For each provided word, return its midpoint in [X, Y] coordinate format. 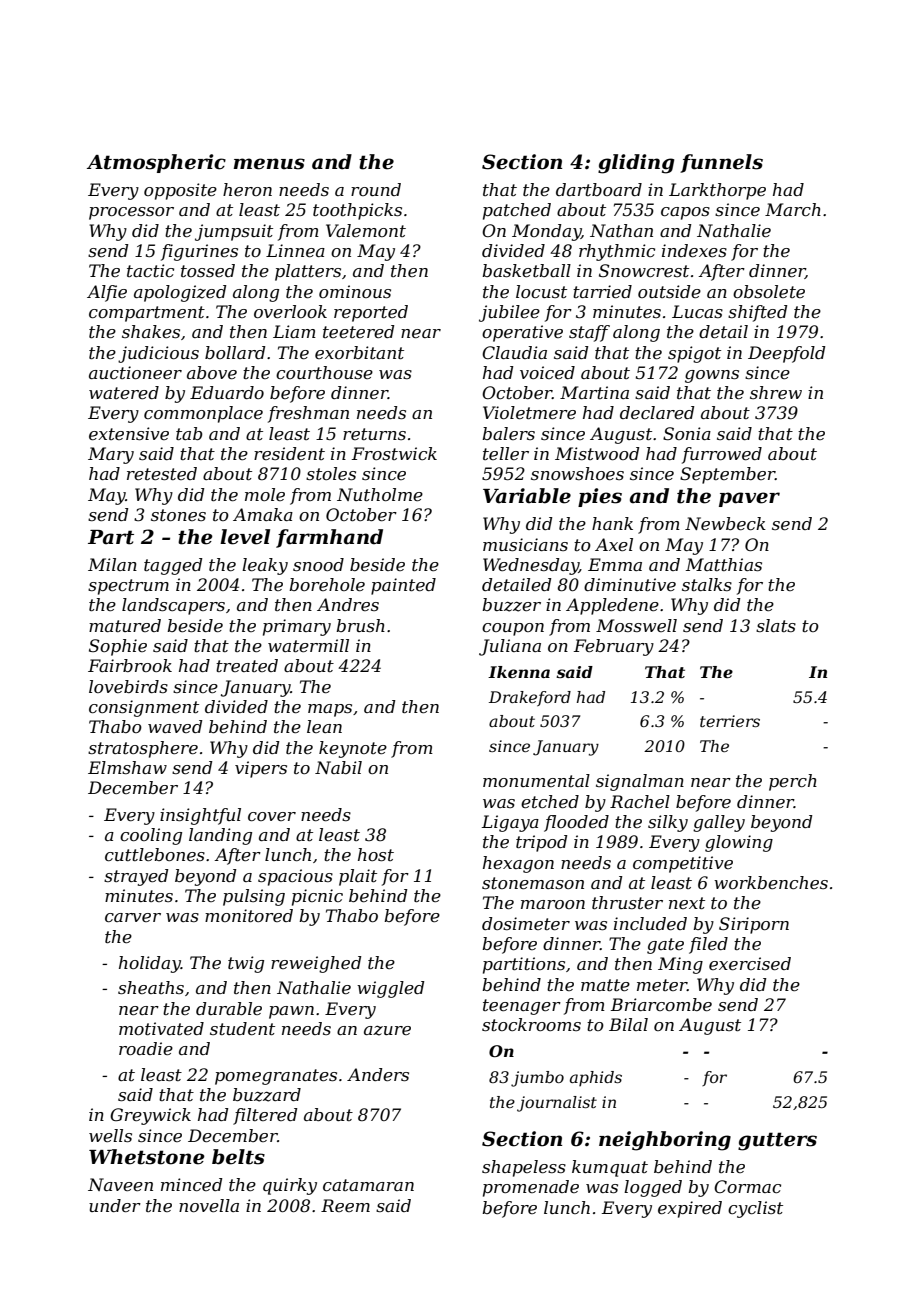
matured [125, 625]
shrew [776, 392]
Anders [378, 1074]
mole [265, 494]
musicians [525, 544]
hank [612, 523]
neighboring [665, 1141]
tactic [150, 270]
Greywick [150, 1116]
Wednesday [531, 566]
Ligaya [510, 823]
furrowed [722, 455]
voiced [547, 372]
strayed [136, 877]
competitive [683, 864]
